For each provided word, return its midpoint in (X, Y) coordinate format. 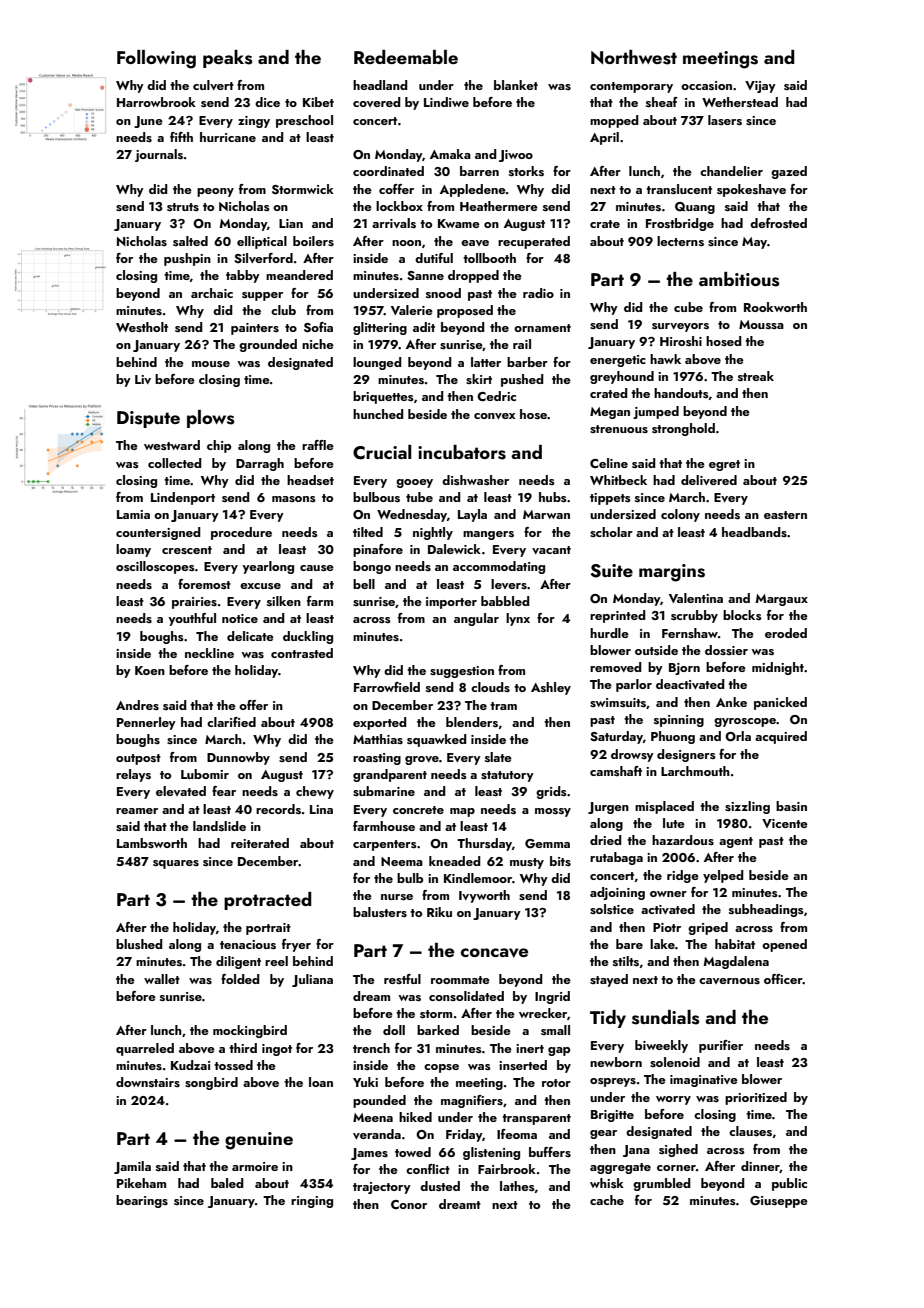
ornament (542, 328)
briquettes (383, 397)
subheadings (766, 910)
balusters (380, 912)
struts (183, 207)
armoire (255, 1166)
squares (176, 864)
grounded (268, 345)
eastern (785, 515)
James (369, 1154)
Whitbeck (618, 480)
